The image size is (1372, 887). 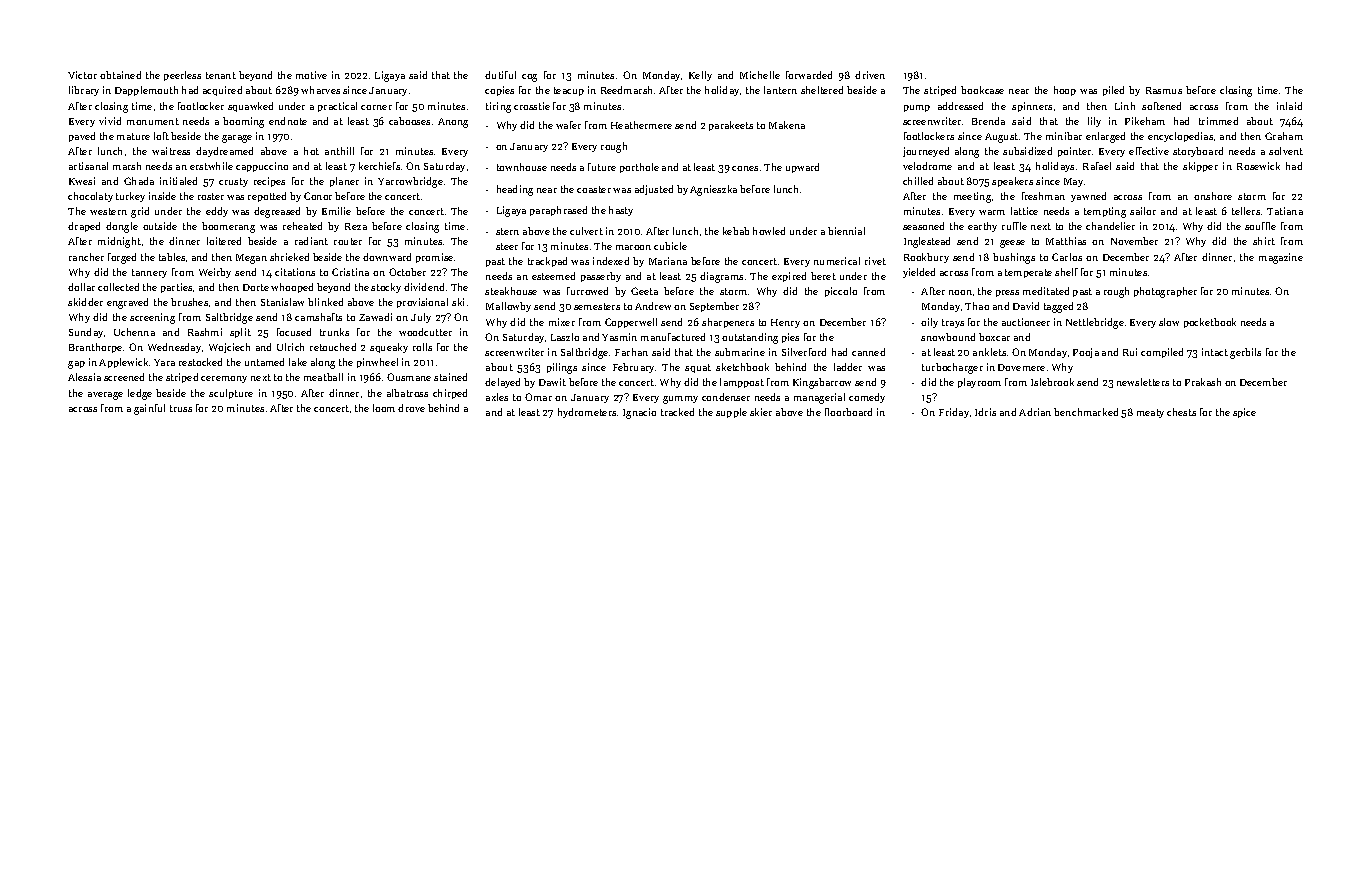 I want to click on shelf, so click(x=1066, y=272).
